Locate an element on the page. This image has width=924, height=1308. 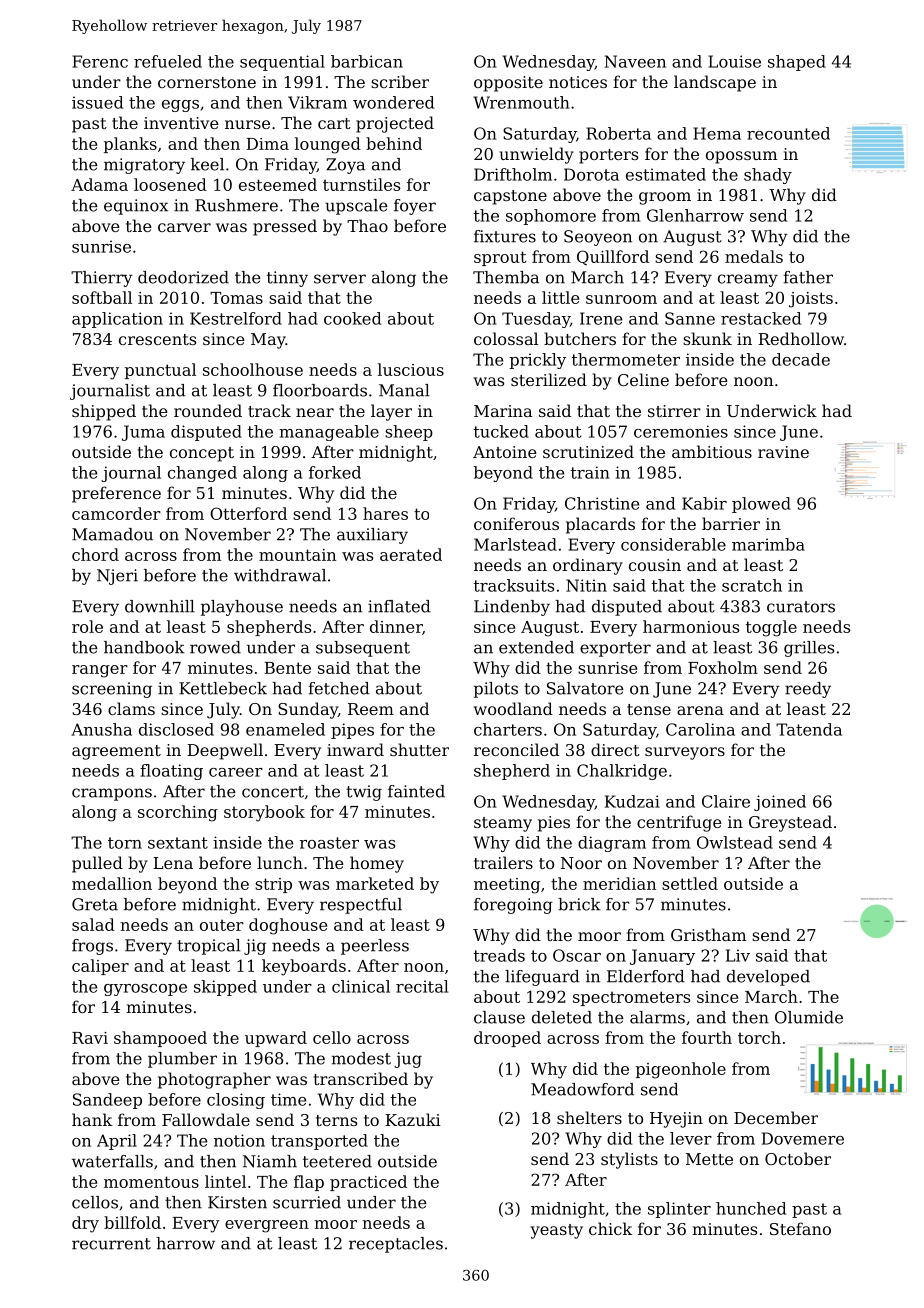
barbican is located at coordinates (367, 61).
